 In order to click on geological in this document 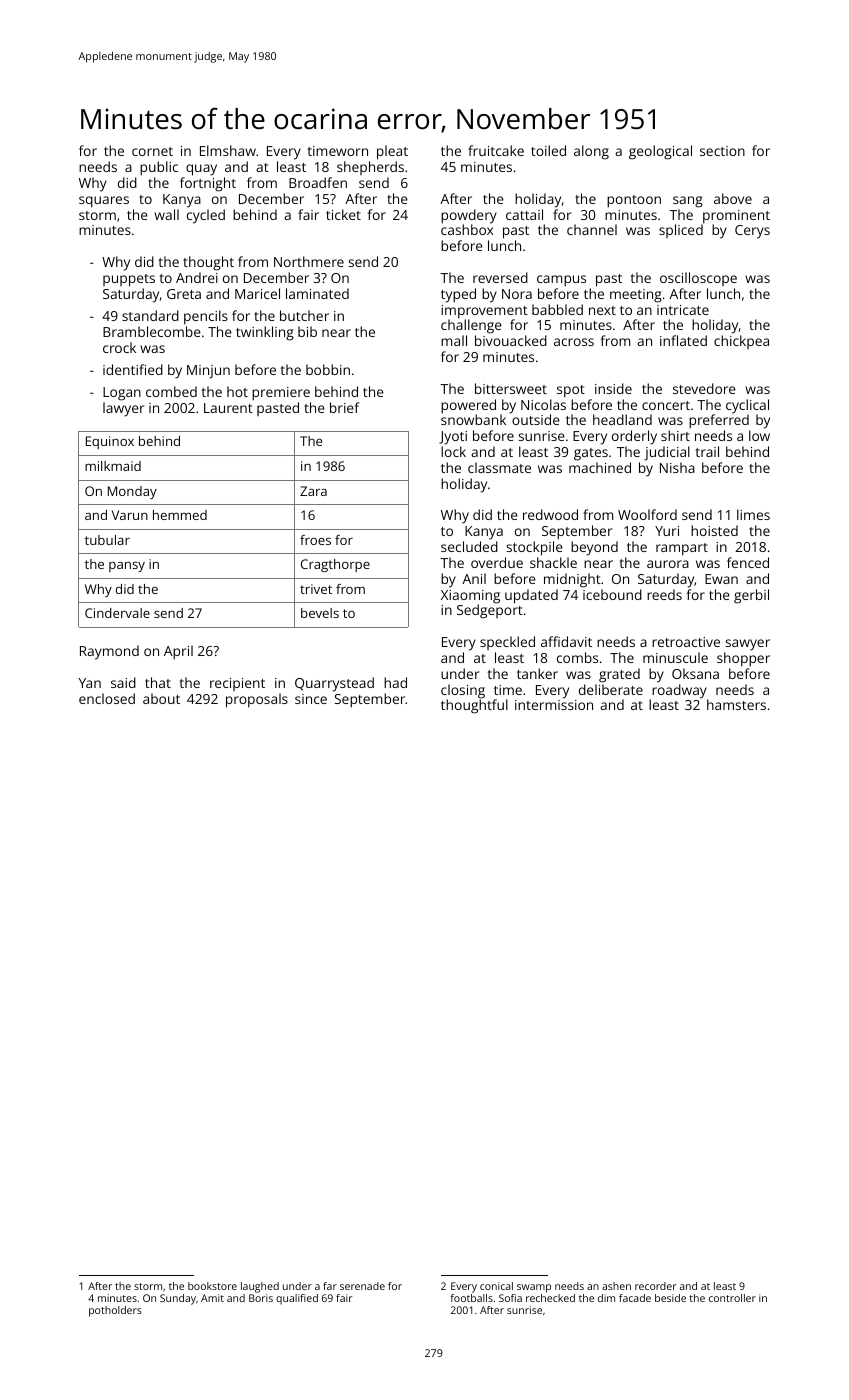, I will do `click(660, 152)`.
